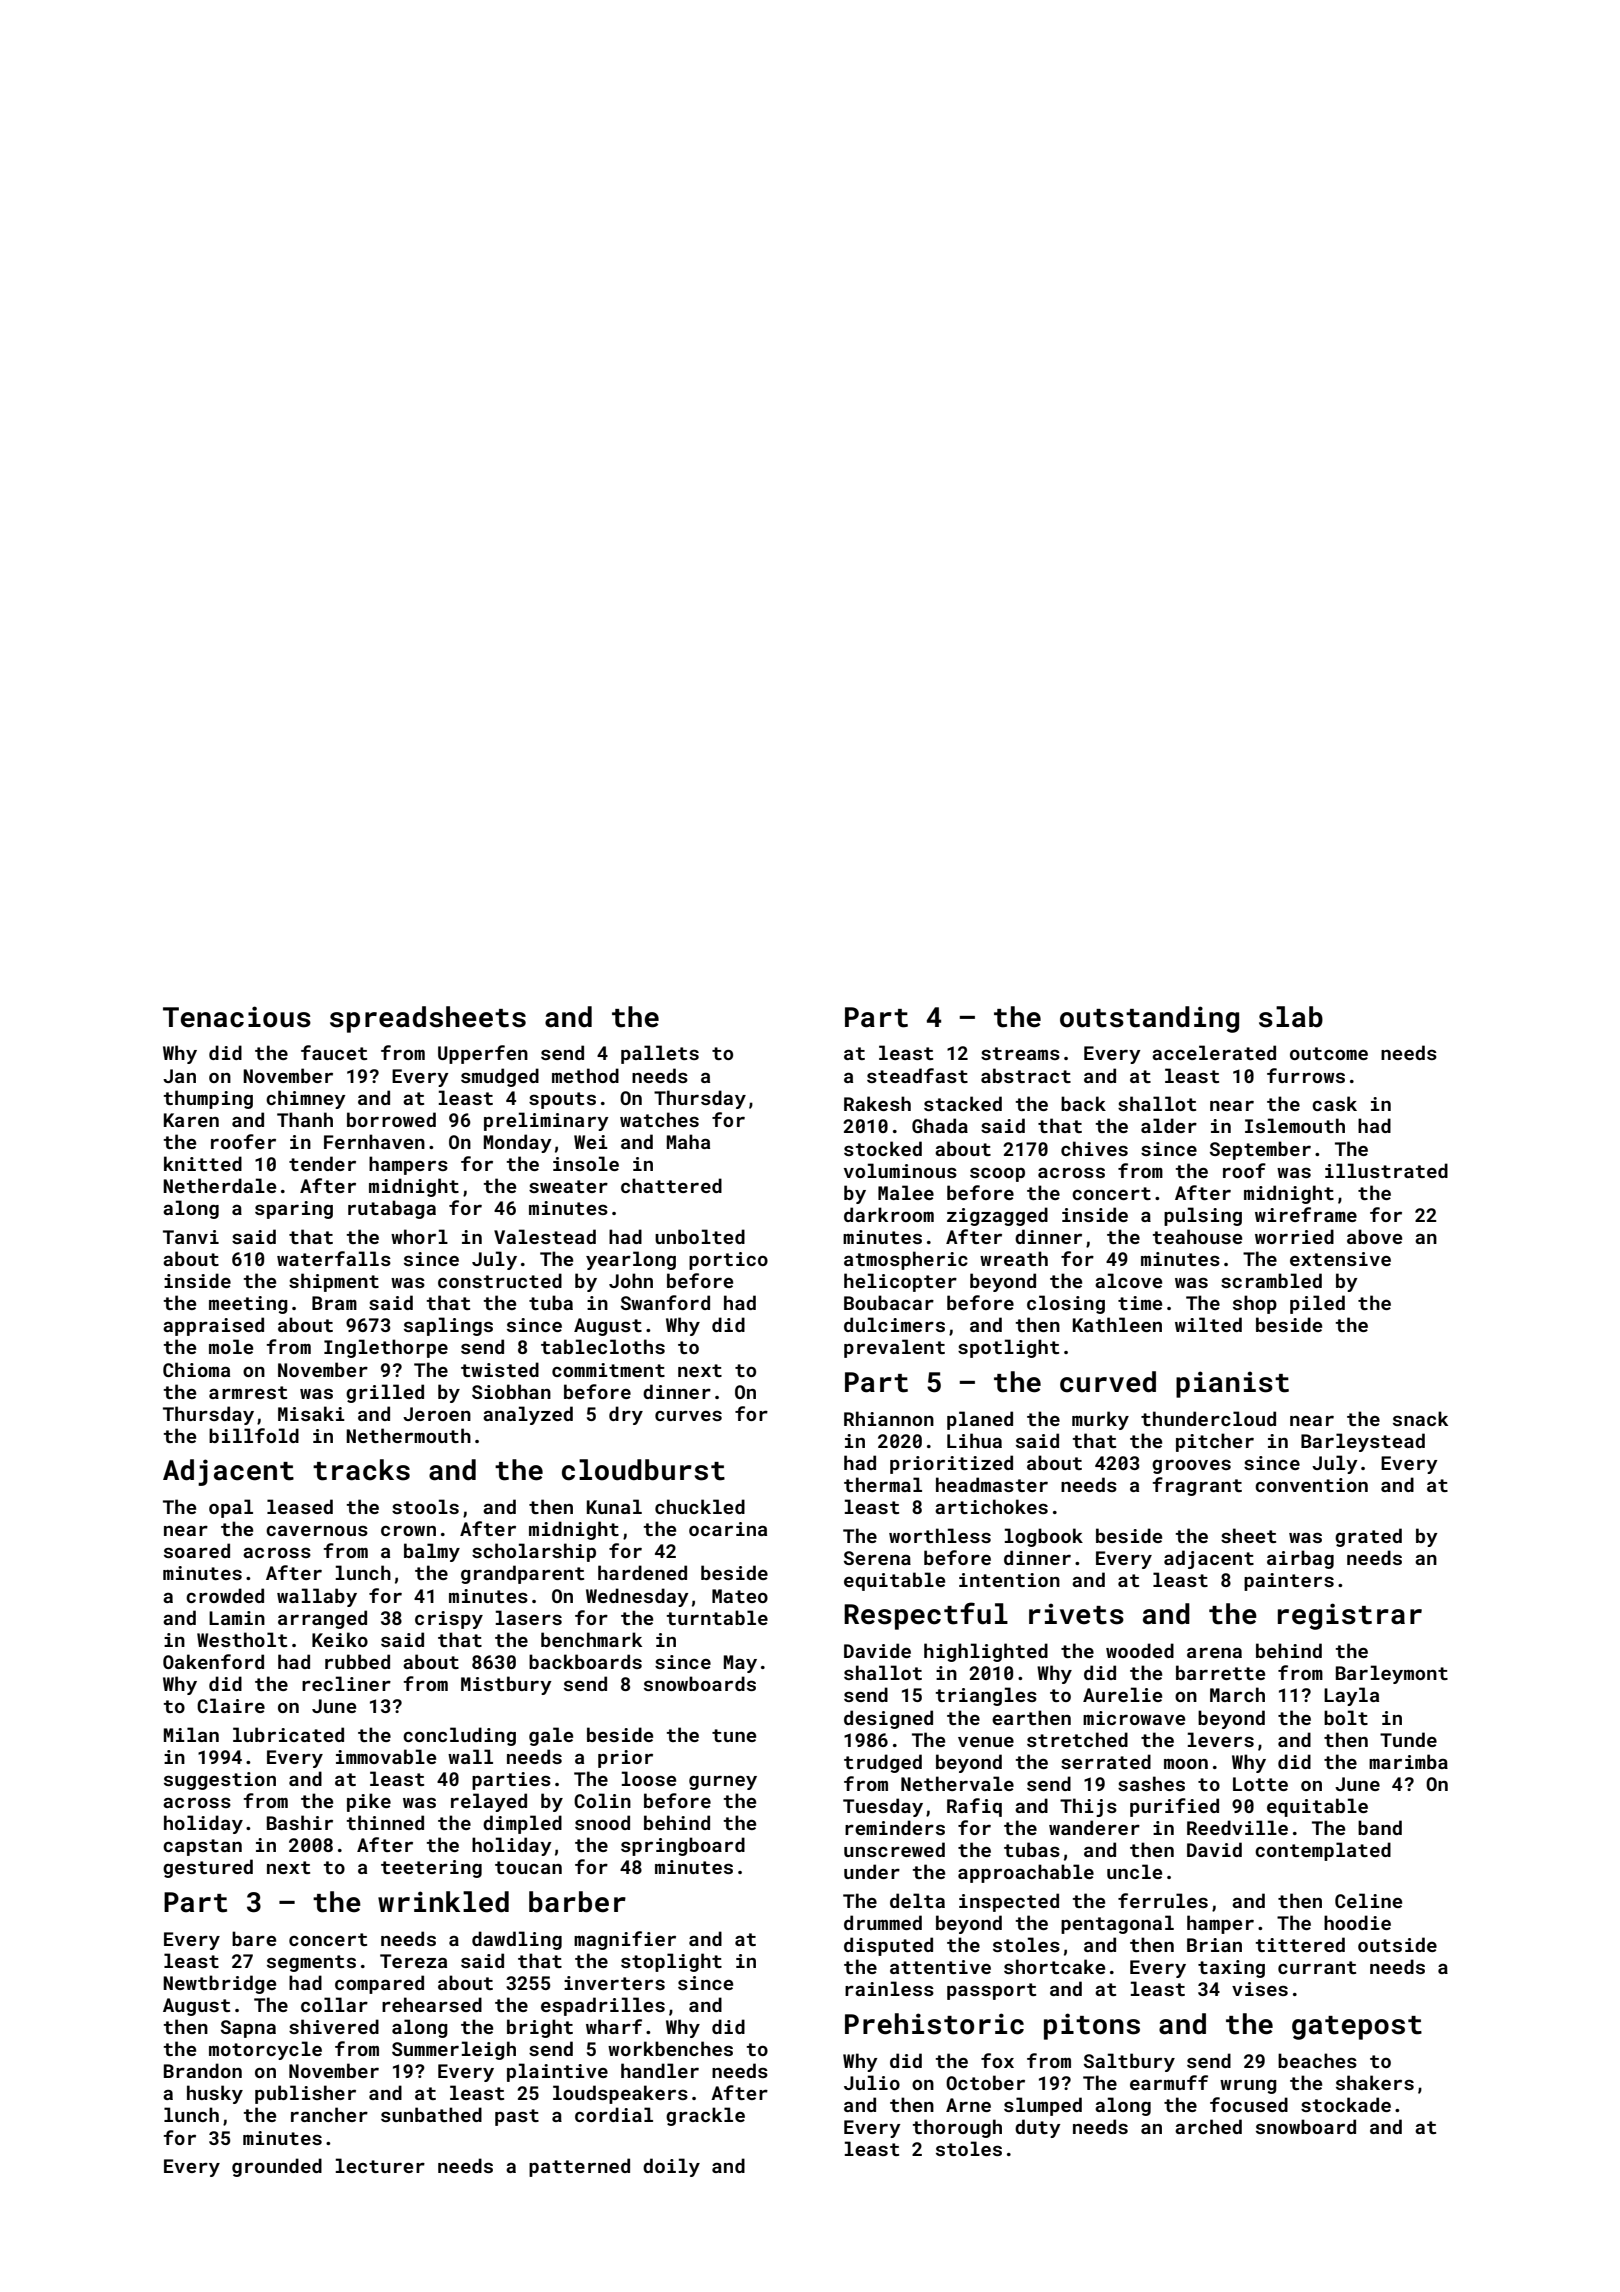 The width and height of the screenshot is (1620, 2292). Describe the element at coordinates (1208, 2126) in the screenshot. I see `arched` at that location.
